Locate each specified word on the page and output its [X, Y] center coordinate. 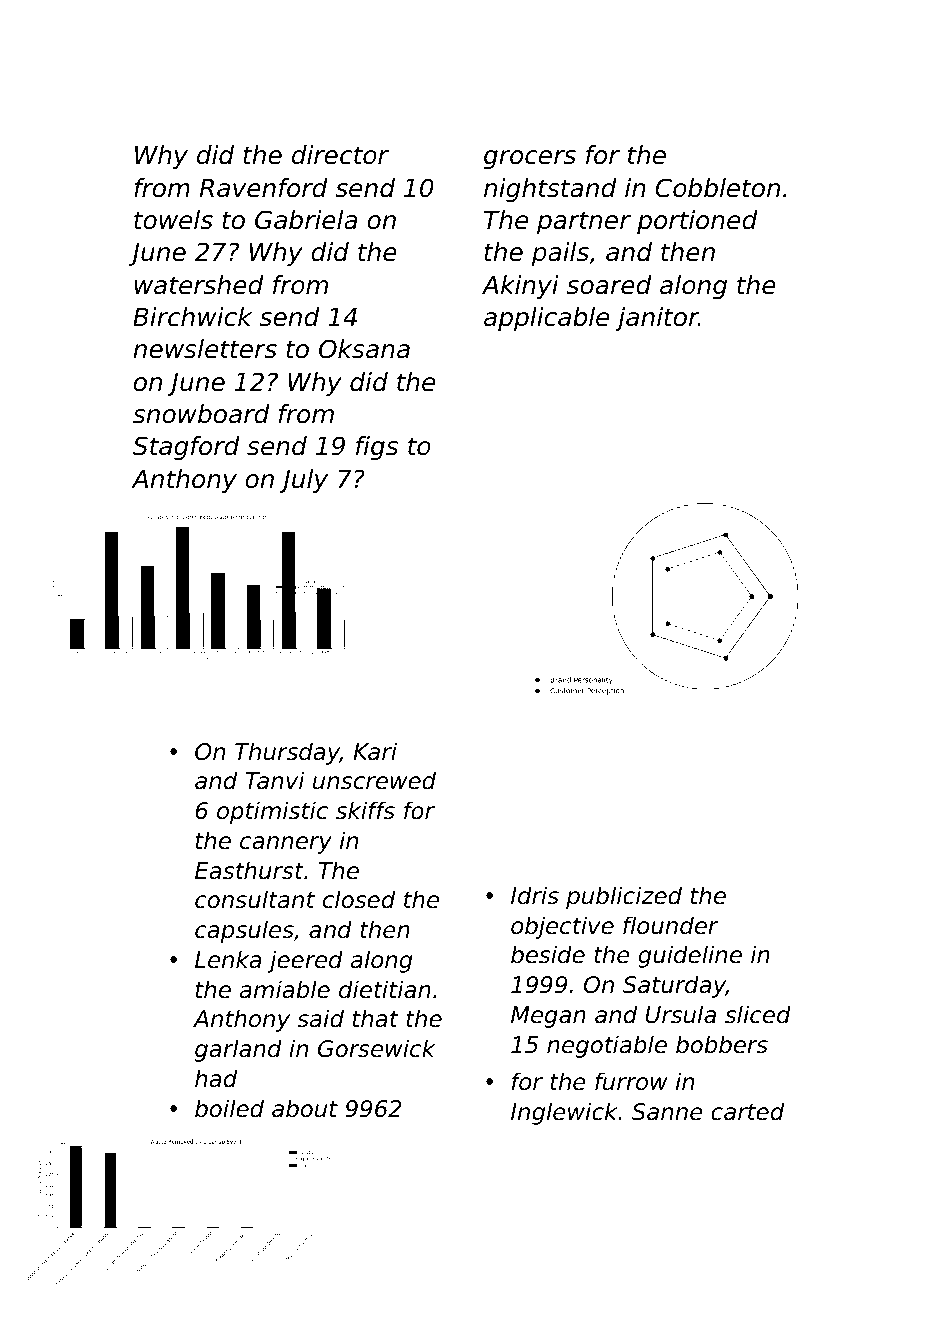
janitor [657, 319]
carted [747, 1111]
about [305, 1108]
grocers [530, 159]
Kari [375, 751]
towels [173, 220]
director [340, 155]
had [216, 1078]
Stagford [186, 448]
